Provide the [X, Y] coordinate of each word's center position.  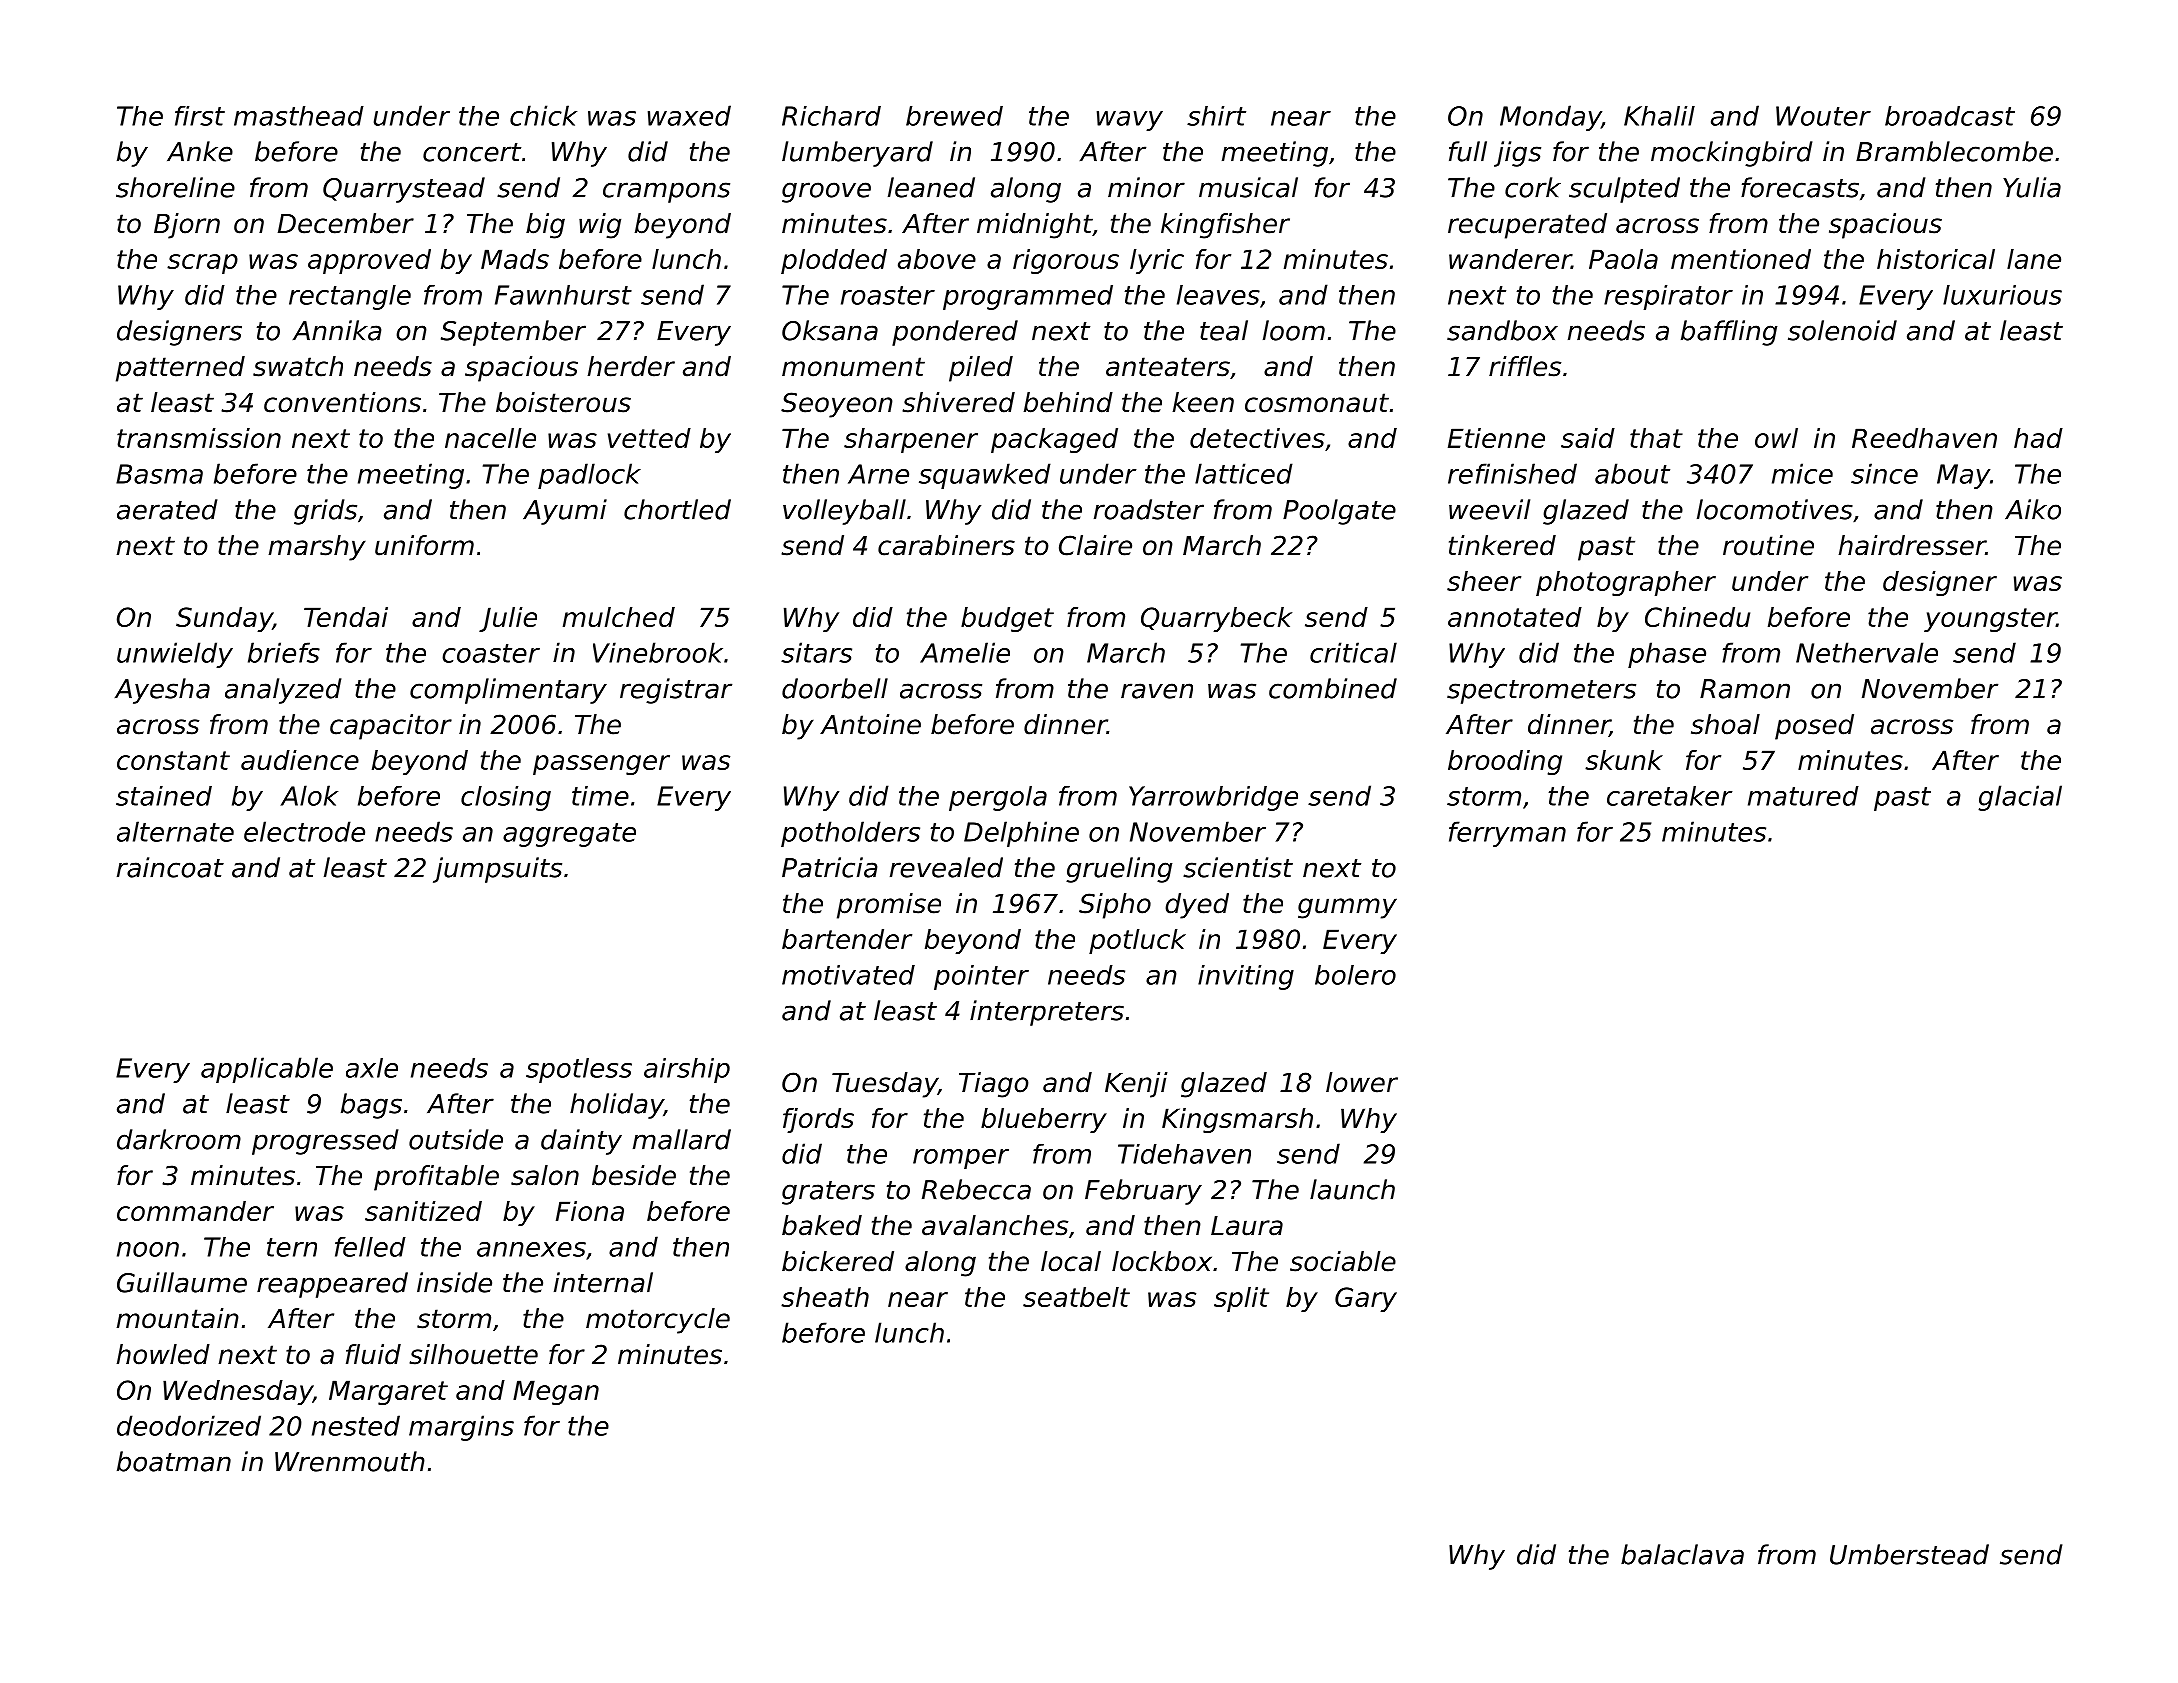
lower [1362, 1082]
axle [372, 1068]
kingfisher [1225, 226]
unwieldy [175, 655]
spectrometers [1541, 692]
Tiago [994, 1085]
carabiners [946, 545]
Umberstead [1909, 1554]
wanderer [1510, 259]
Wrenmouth [350, 1461]
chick [543, 115]
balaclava [1682, 1554]
